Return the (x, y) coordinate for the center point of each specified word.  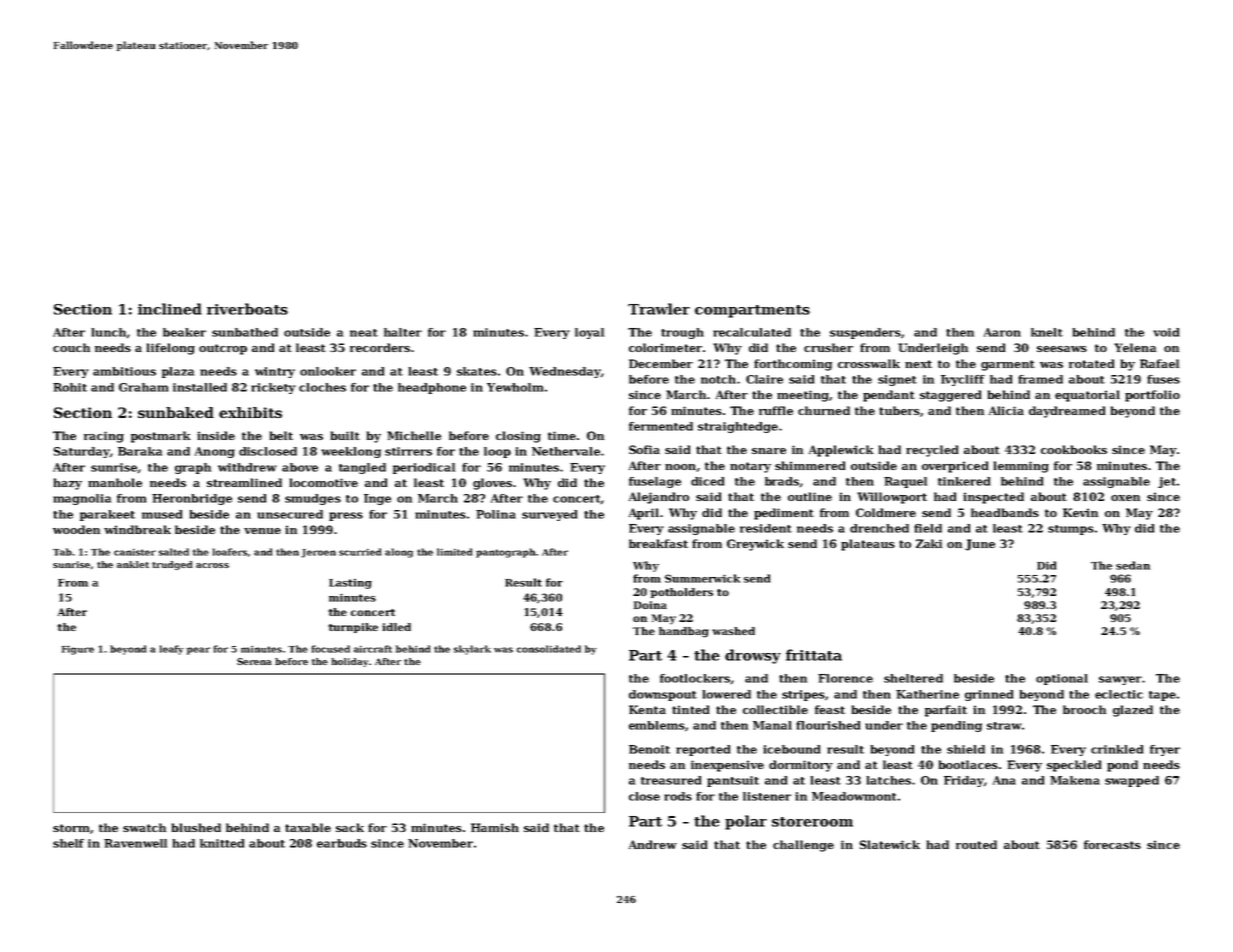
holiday (350, 662)
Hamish (495, 827)
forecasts (1112, 844)
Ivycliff (963, 380)
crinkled (1117, 749)
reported (703, 750)
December (661, 363)
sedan (1133, 565)
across (212, 565)
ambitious (124, 371)
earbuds (342, 843)
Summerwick (702, 578)
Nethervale (566, 451)
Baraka (140, 451)
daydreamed (1067, 412)
